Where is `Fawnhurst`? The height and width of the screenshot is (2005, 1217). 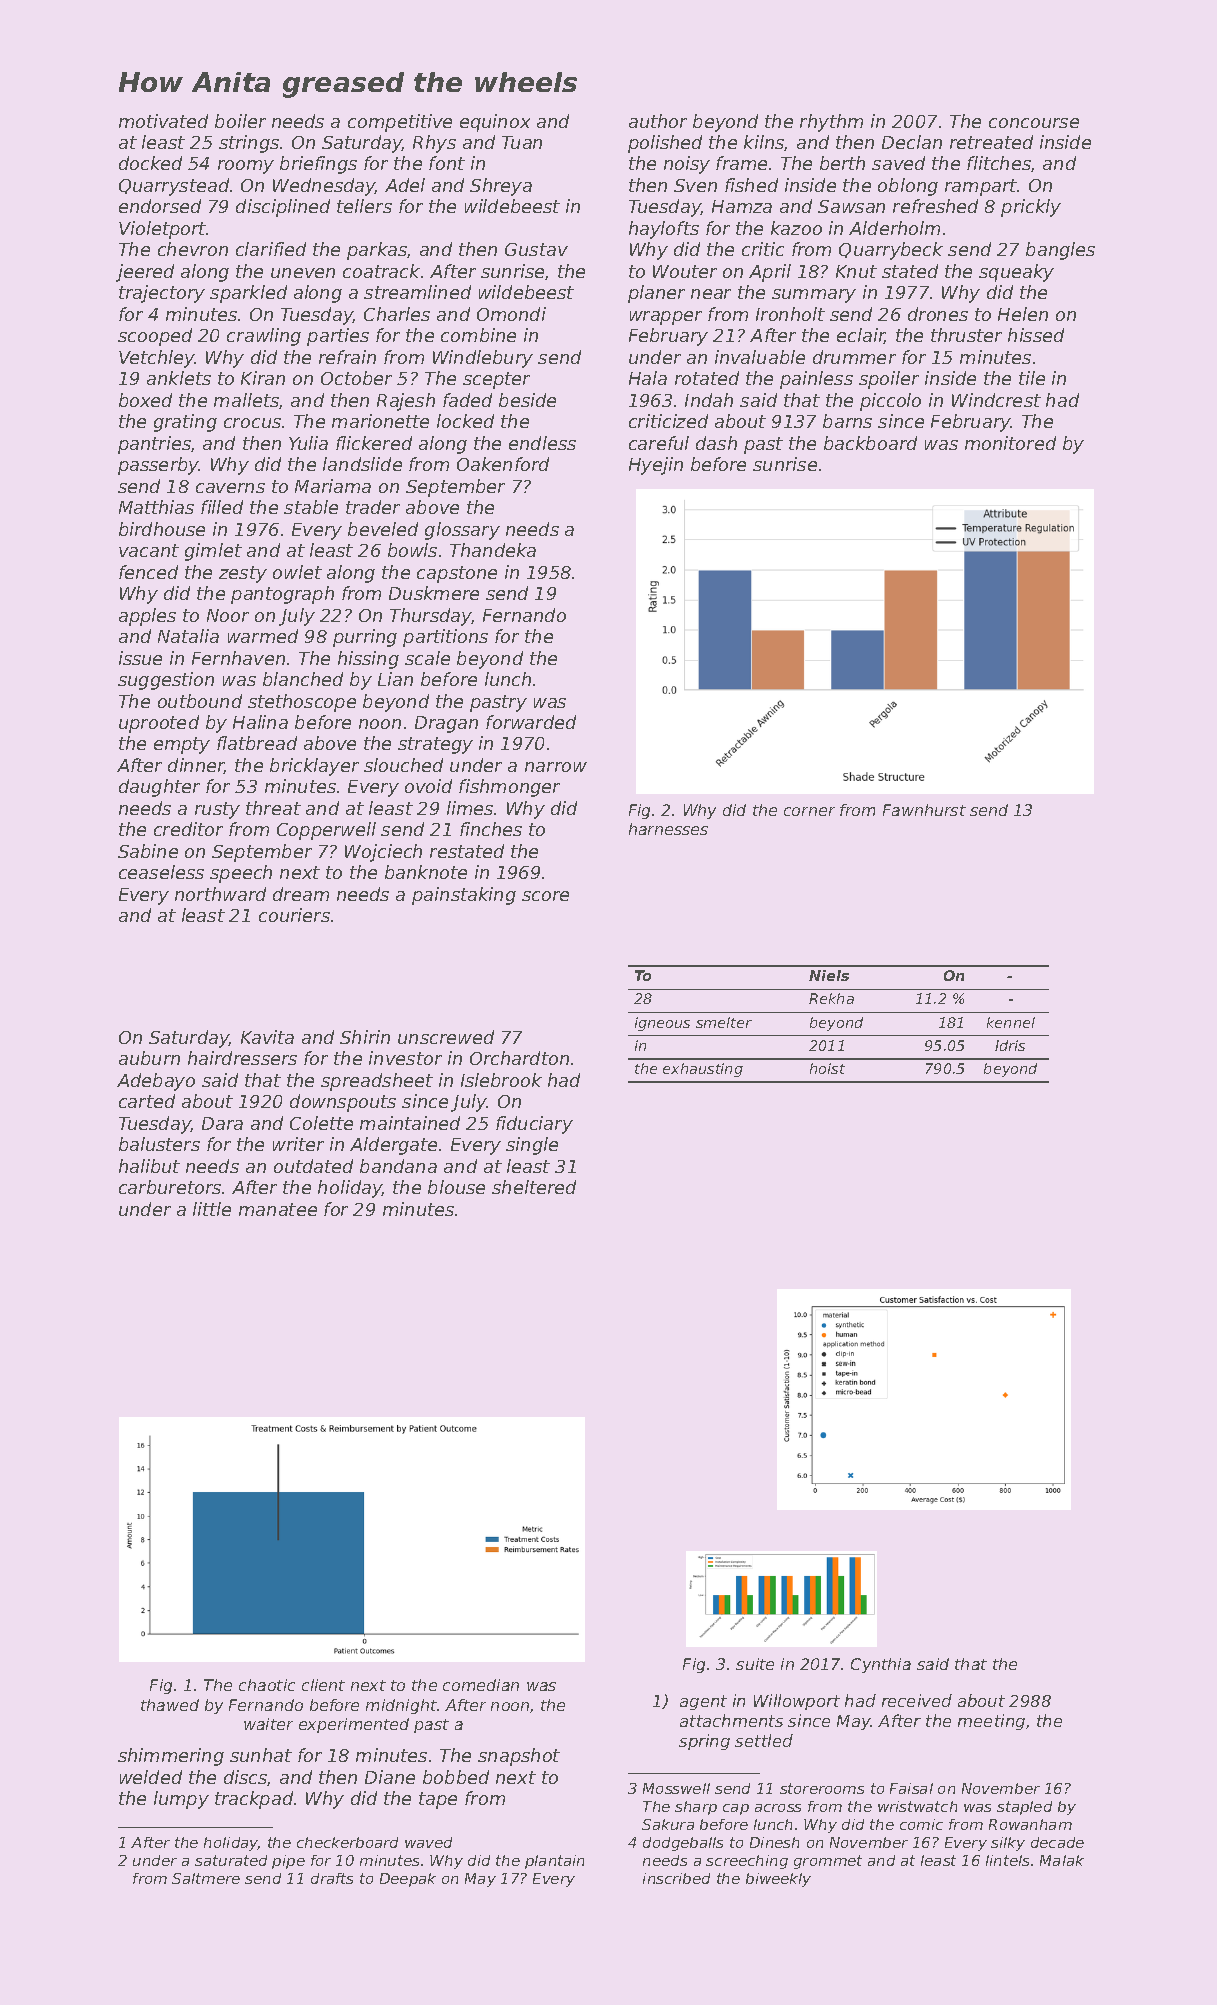 Fawnhurst is located at coordinates (924, 810).
